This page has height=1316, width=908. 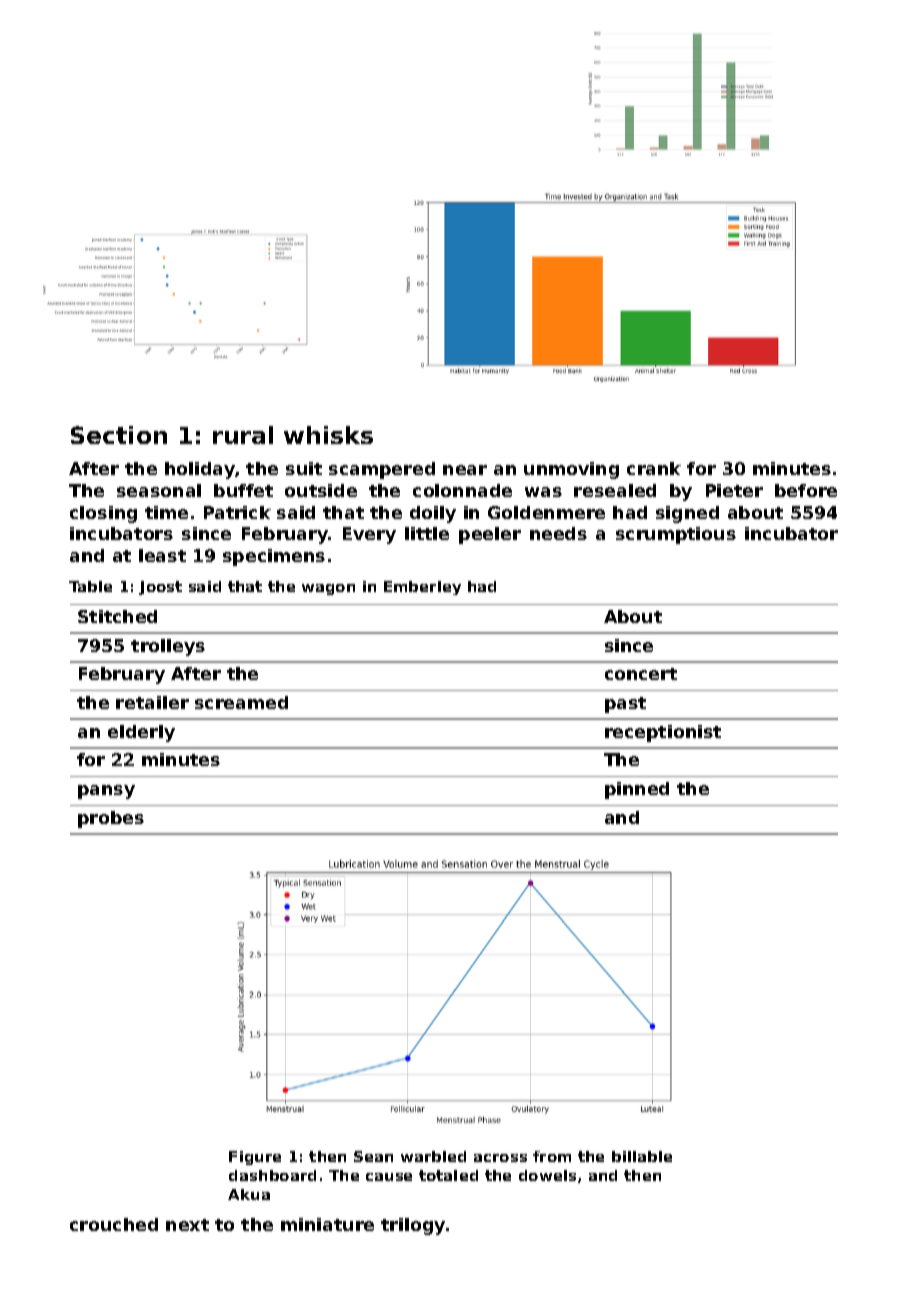 What do you see at coordinates (328, 435) in the page?
I see `whisks` at bounding box center [328, 435].
